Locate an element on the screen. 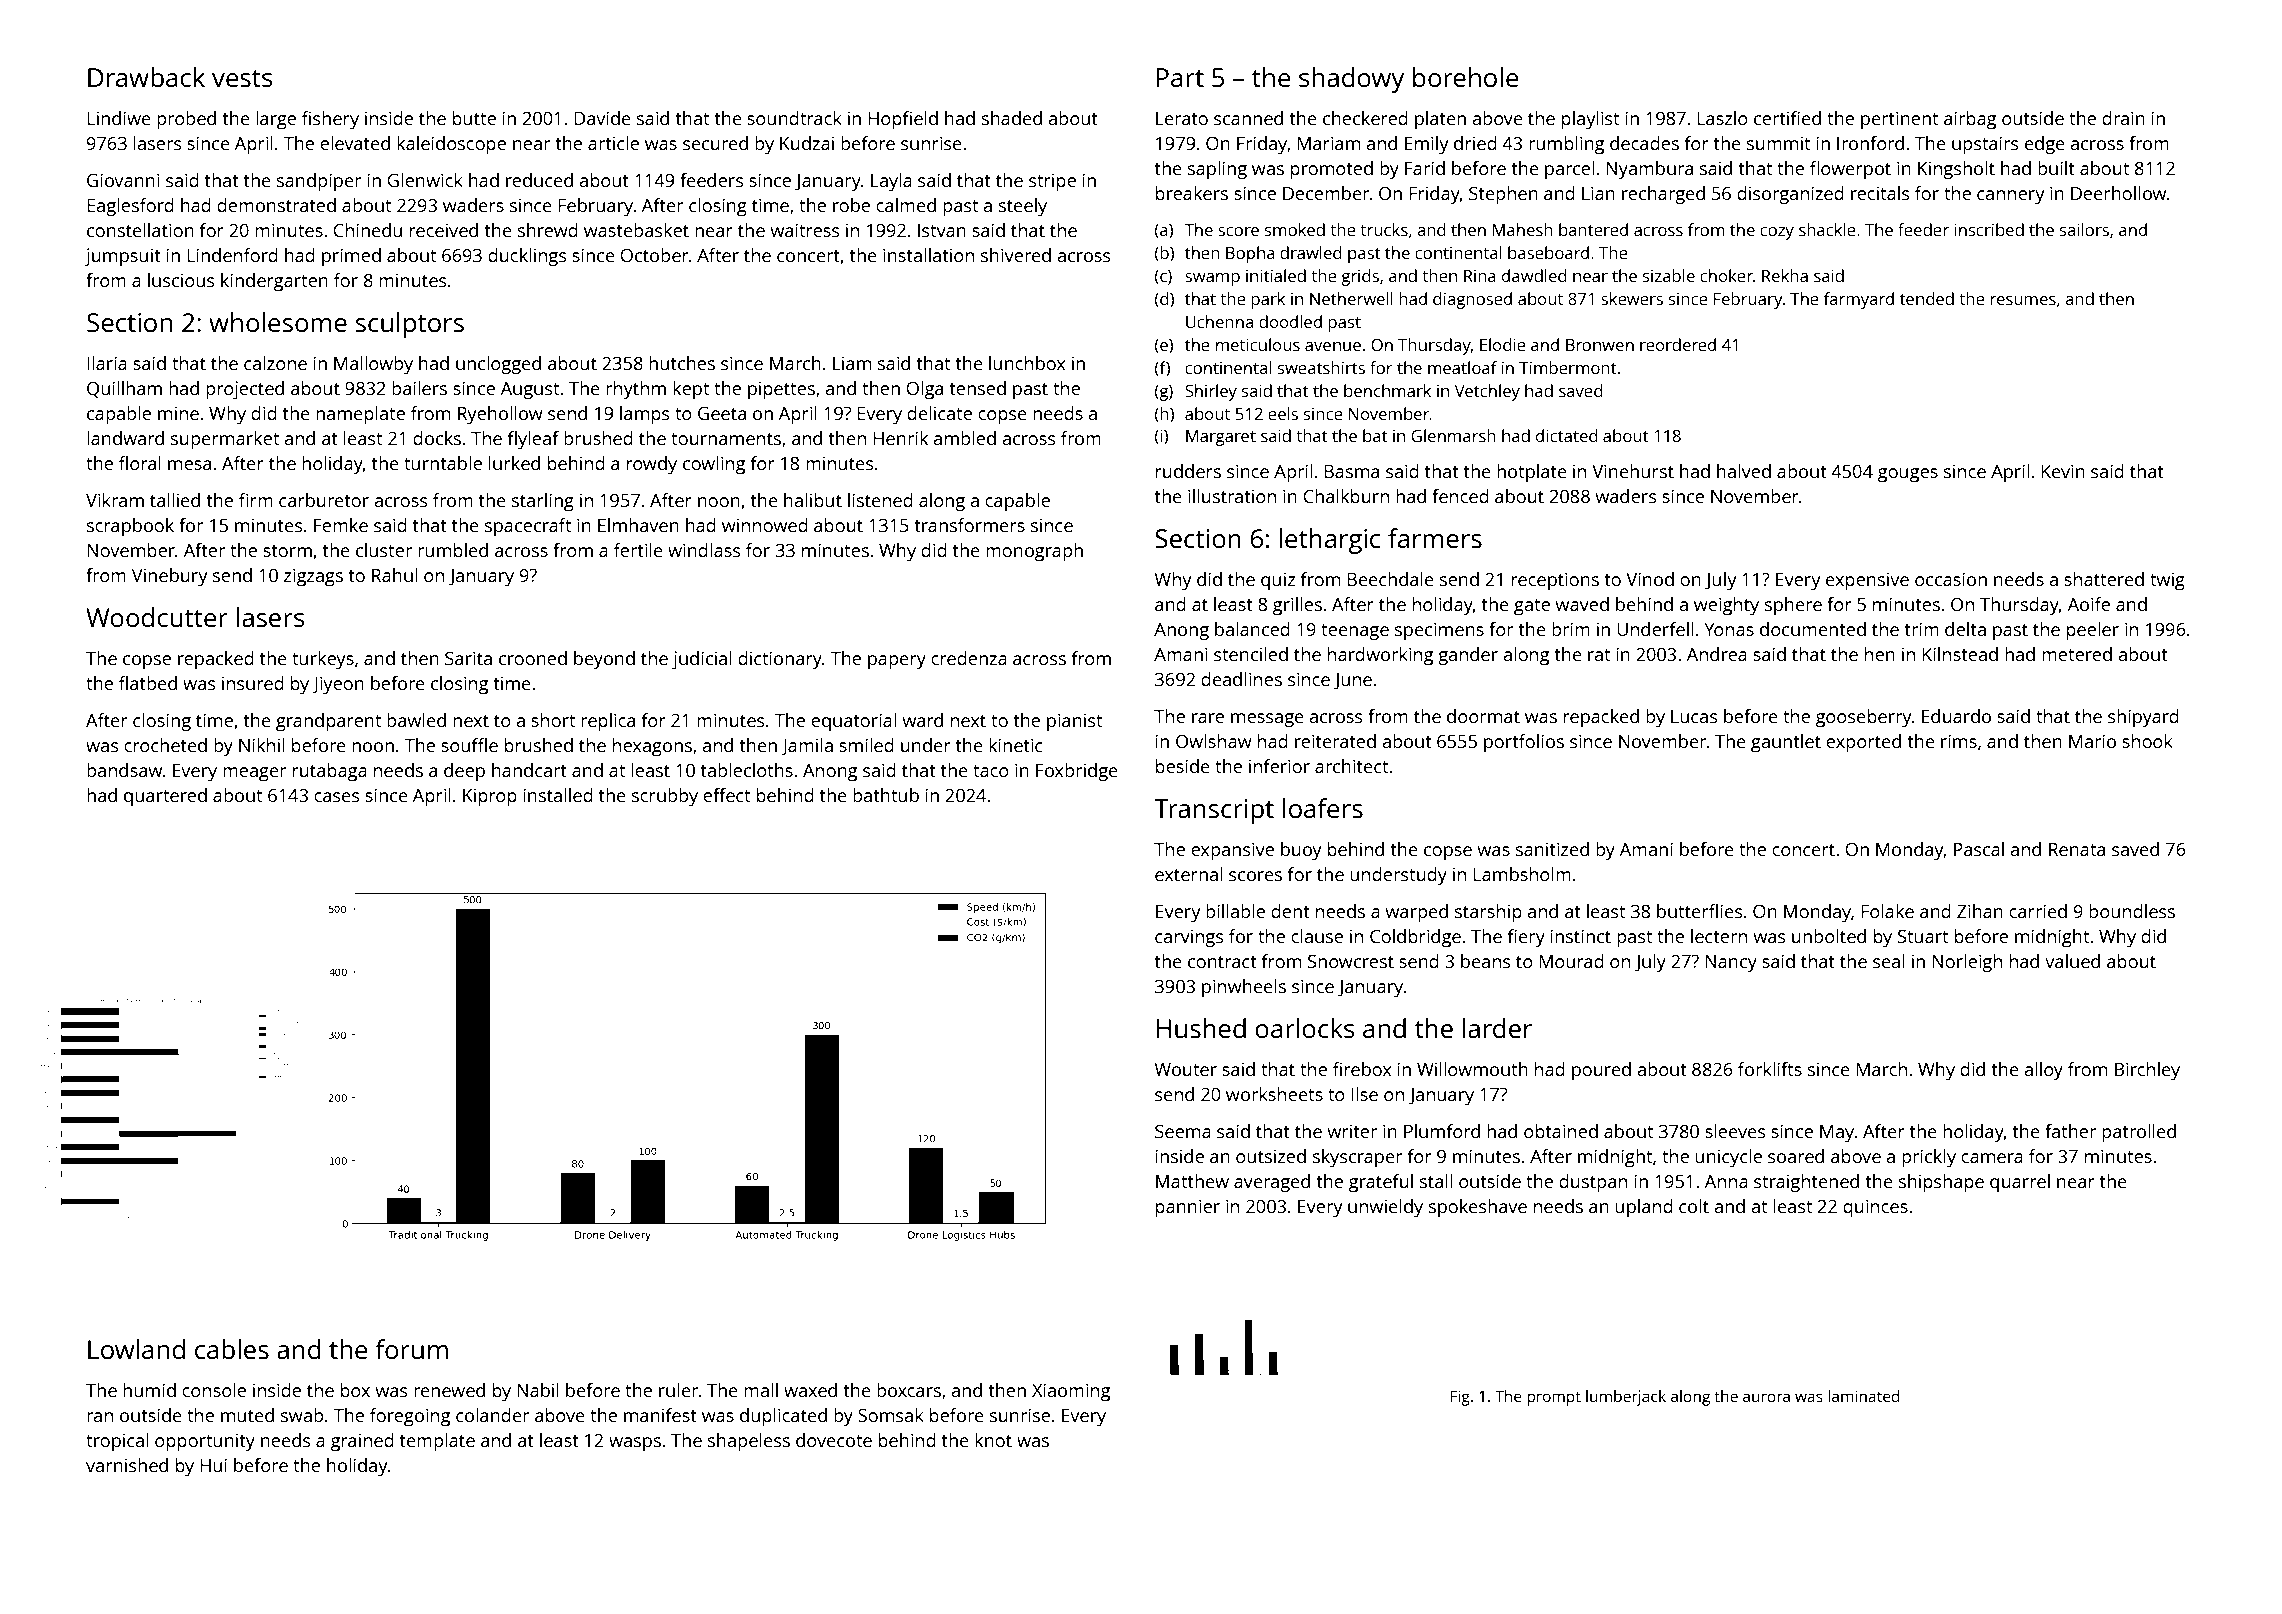 This screenshot has width=2282, height=1614. shadowy is located at coordinates (1351, 80).
